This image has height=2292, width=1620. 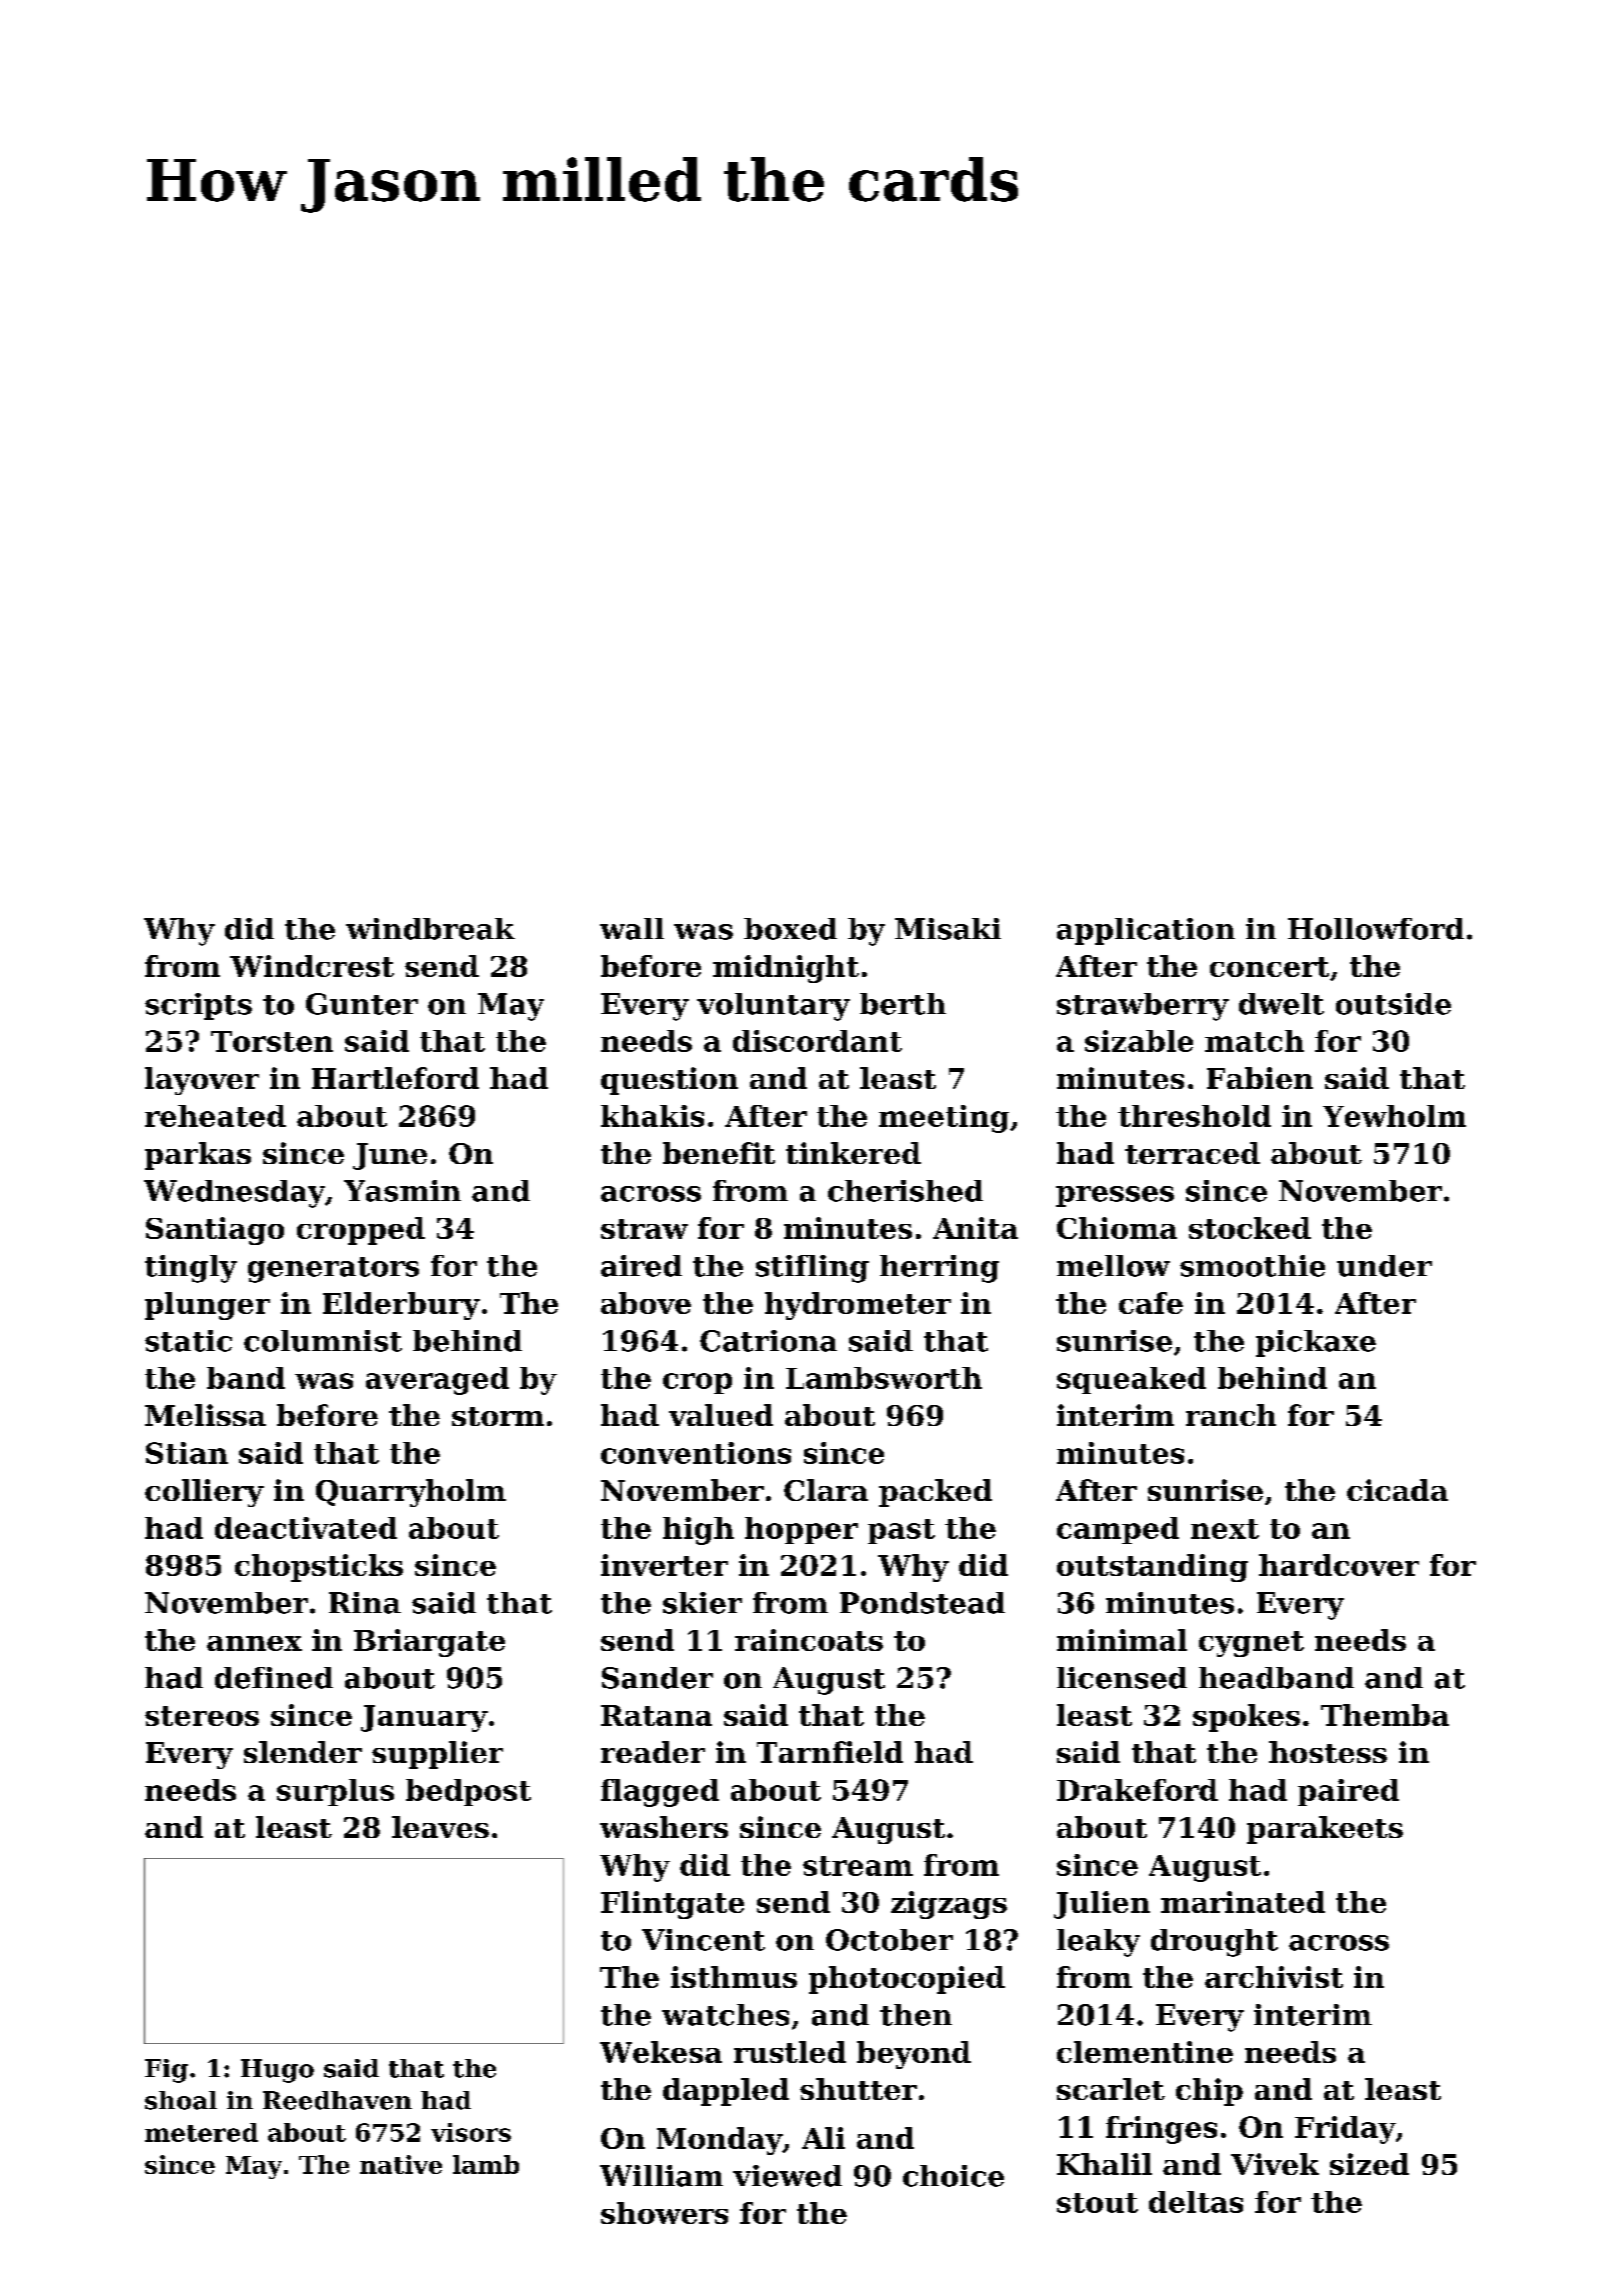 What do you see at coordinates (1117, 1228) in the image?
I see `Chioma` at bounding box center [1117, 1228].
